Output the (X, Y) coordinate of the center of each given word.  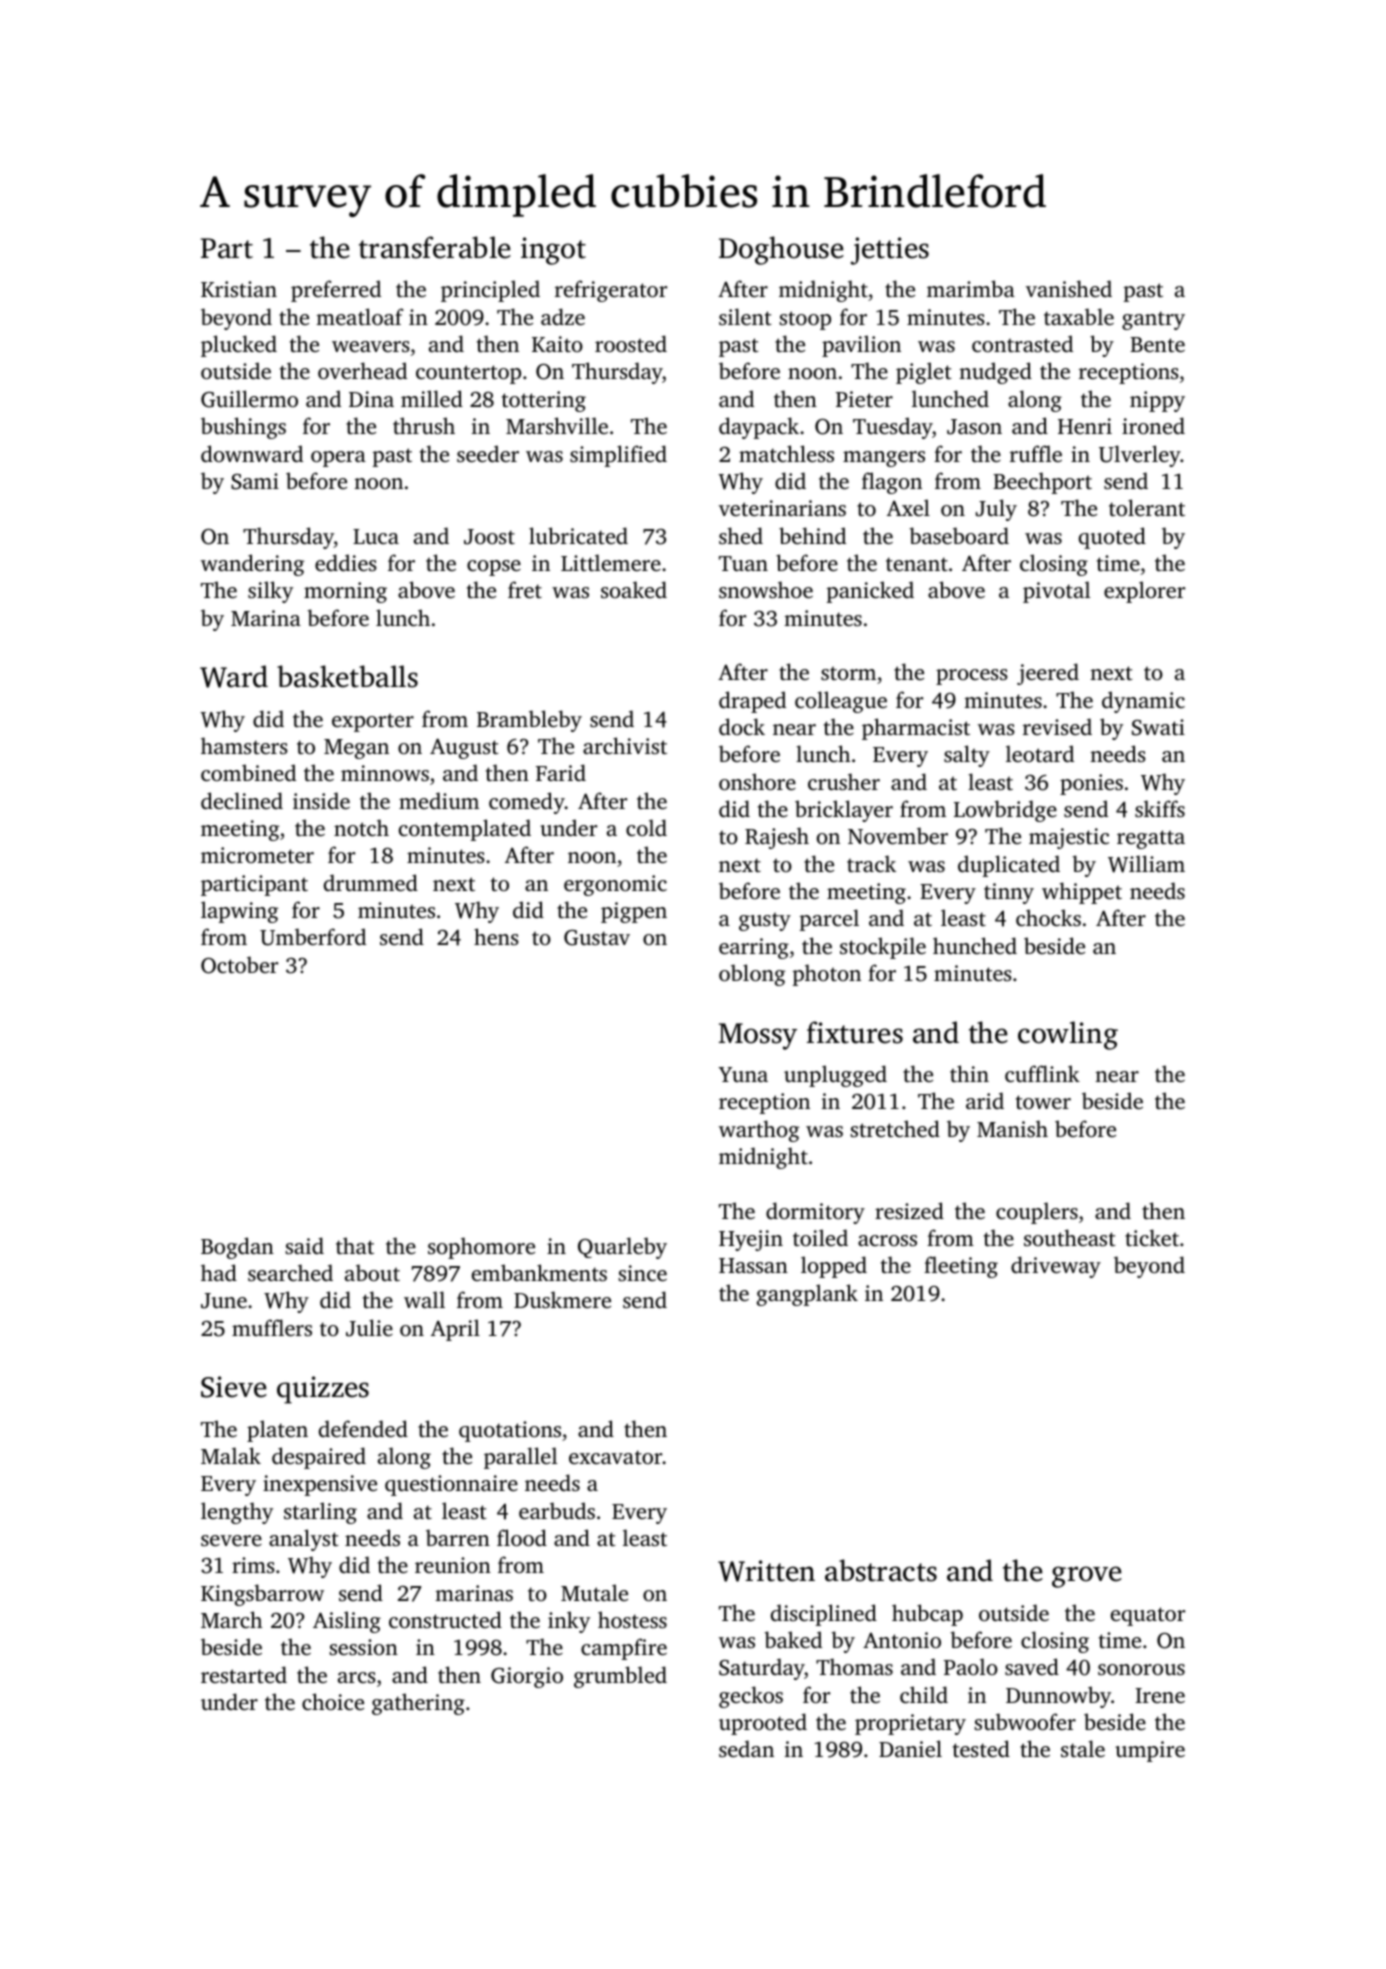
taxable (1079, 316)
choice (333, 1701)
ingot (553, 251)
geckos (751, 1697)
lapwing (239, 912)
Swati (1158, 727)
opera (338, 459)
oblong (752, 975)
